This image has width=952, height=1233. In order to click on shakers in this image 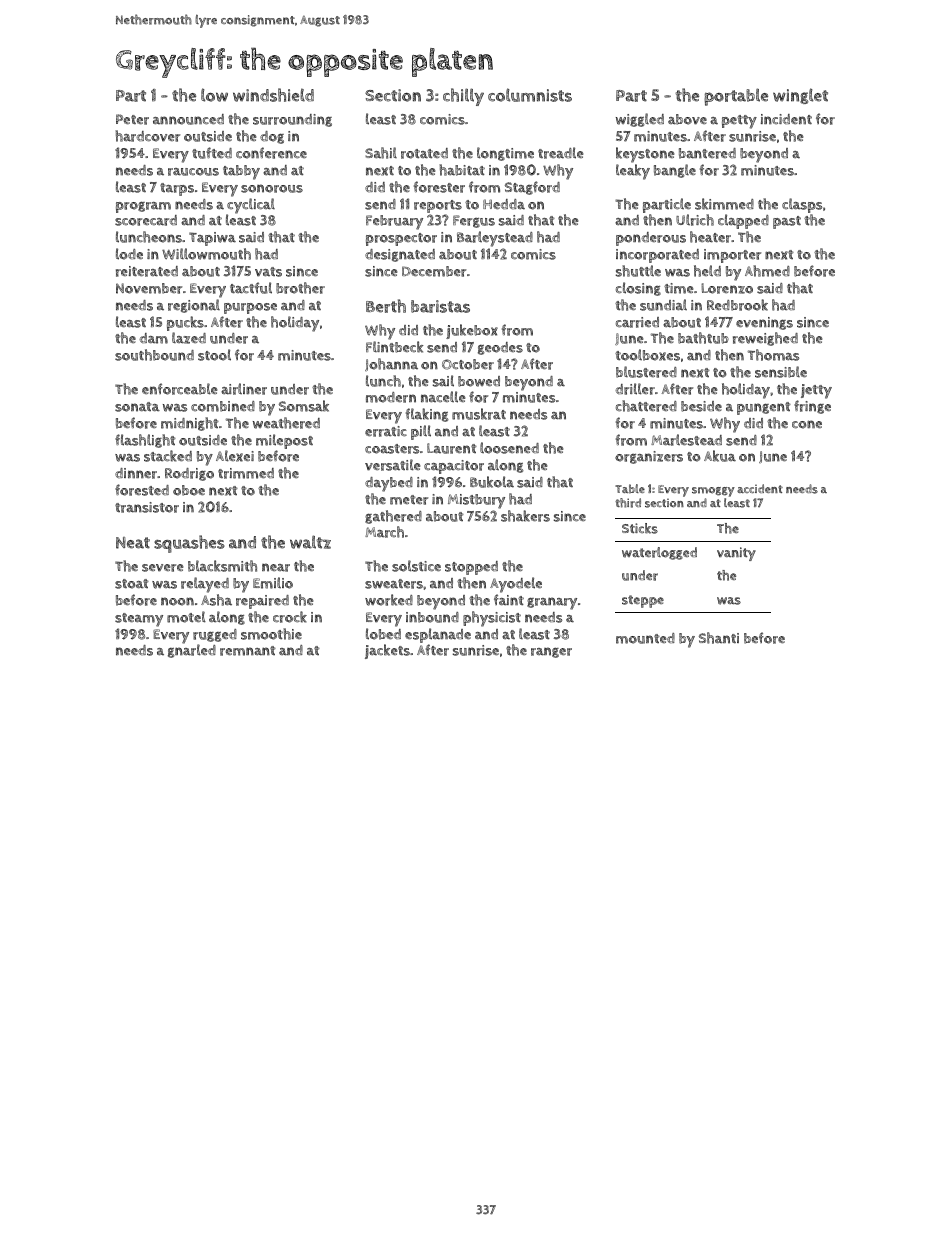, I will do `click(525, 516)`.
